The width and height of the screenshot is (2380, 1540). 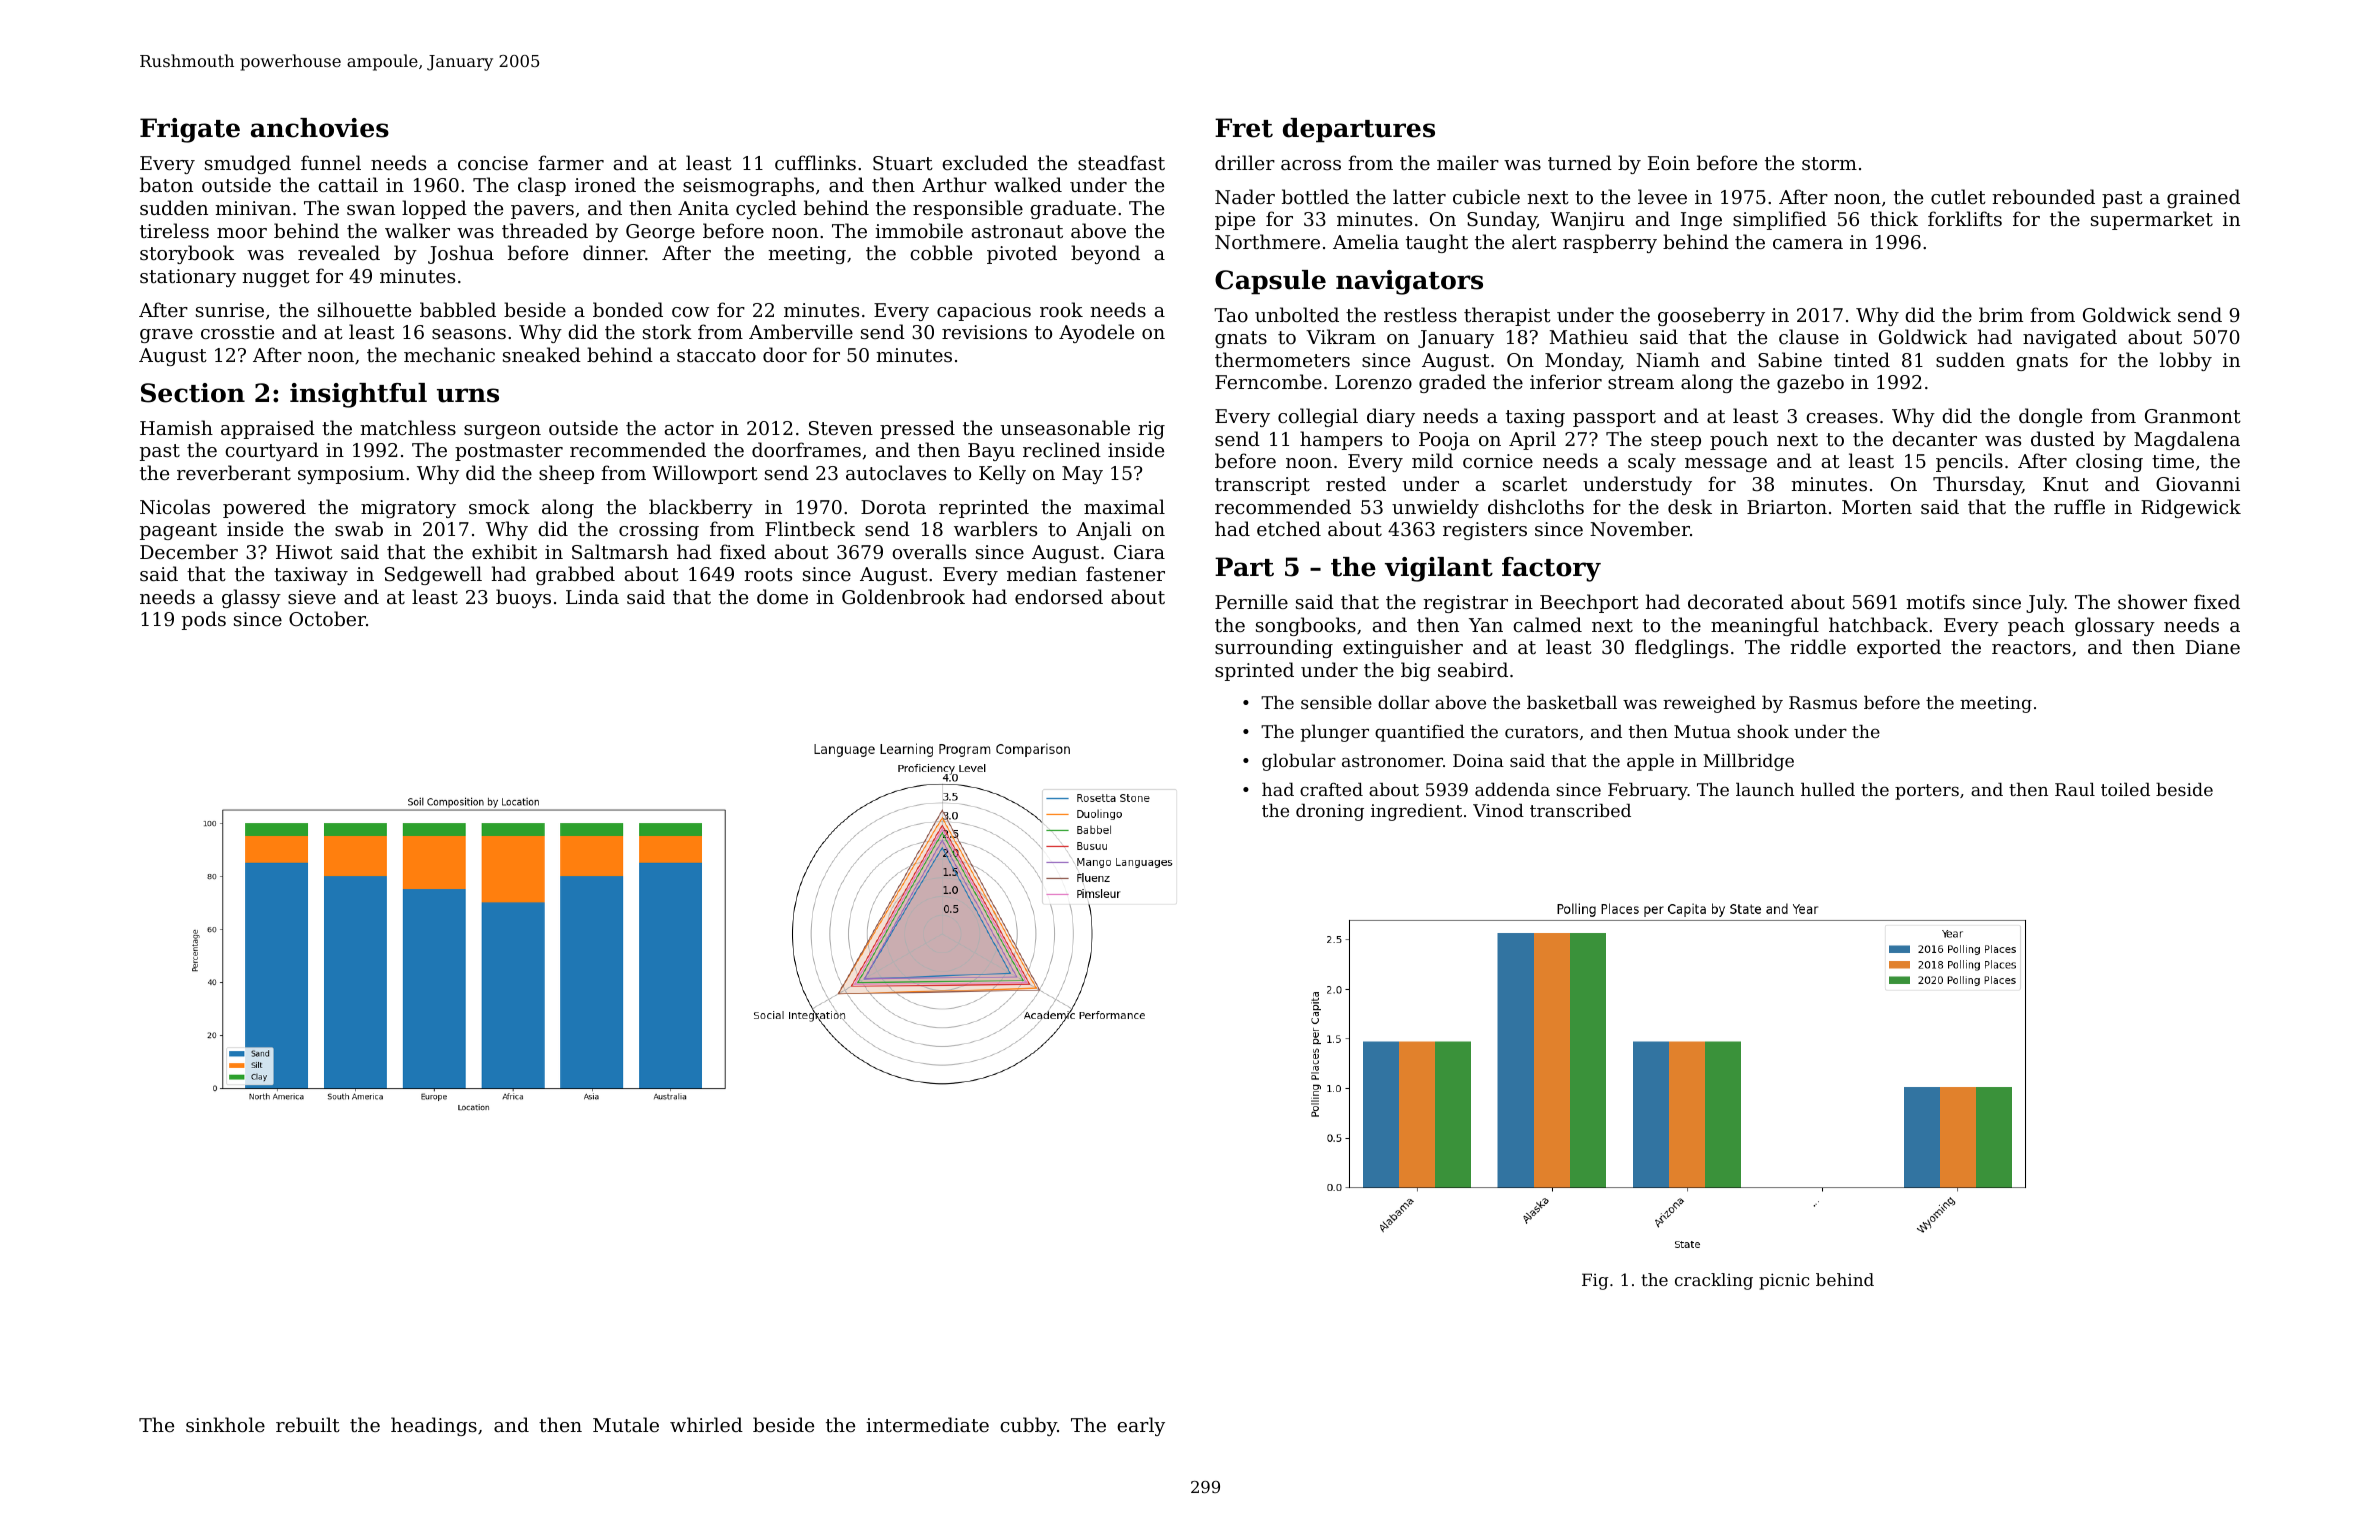 I want to click on pods, so click(x=204, y=620).
